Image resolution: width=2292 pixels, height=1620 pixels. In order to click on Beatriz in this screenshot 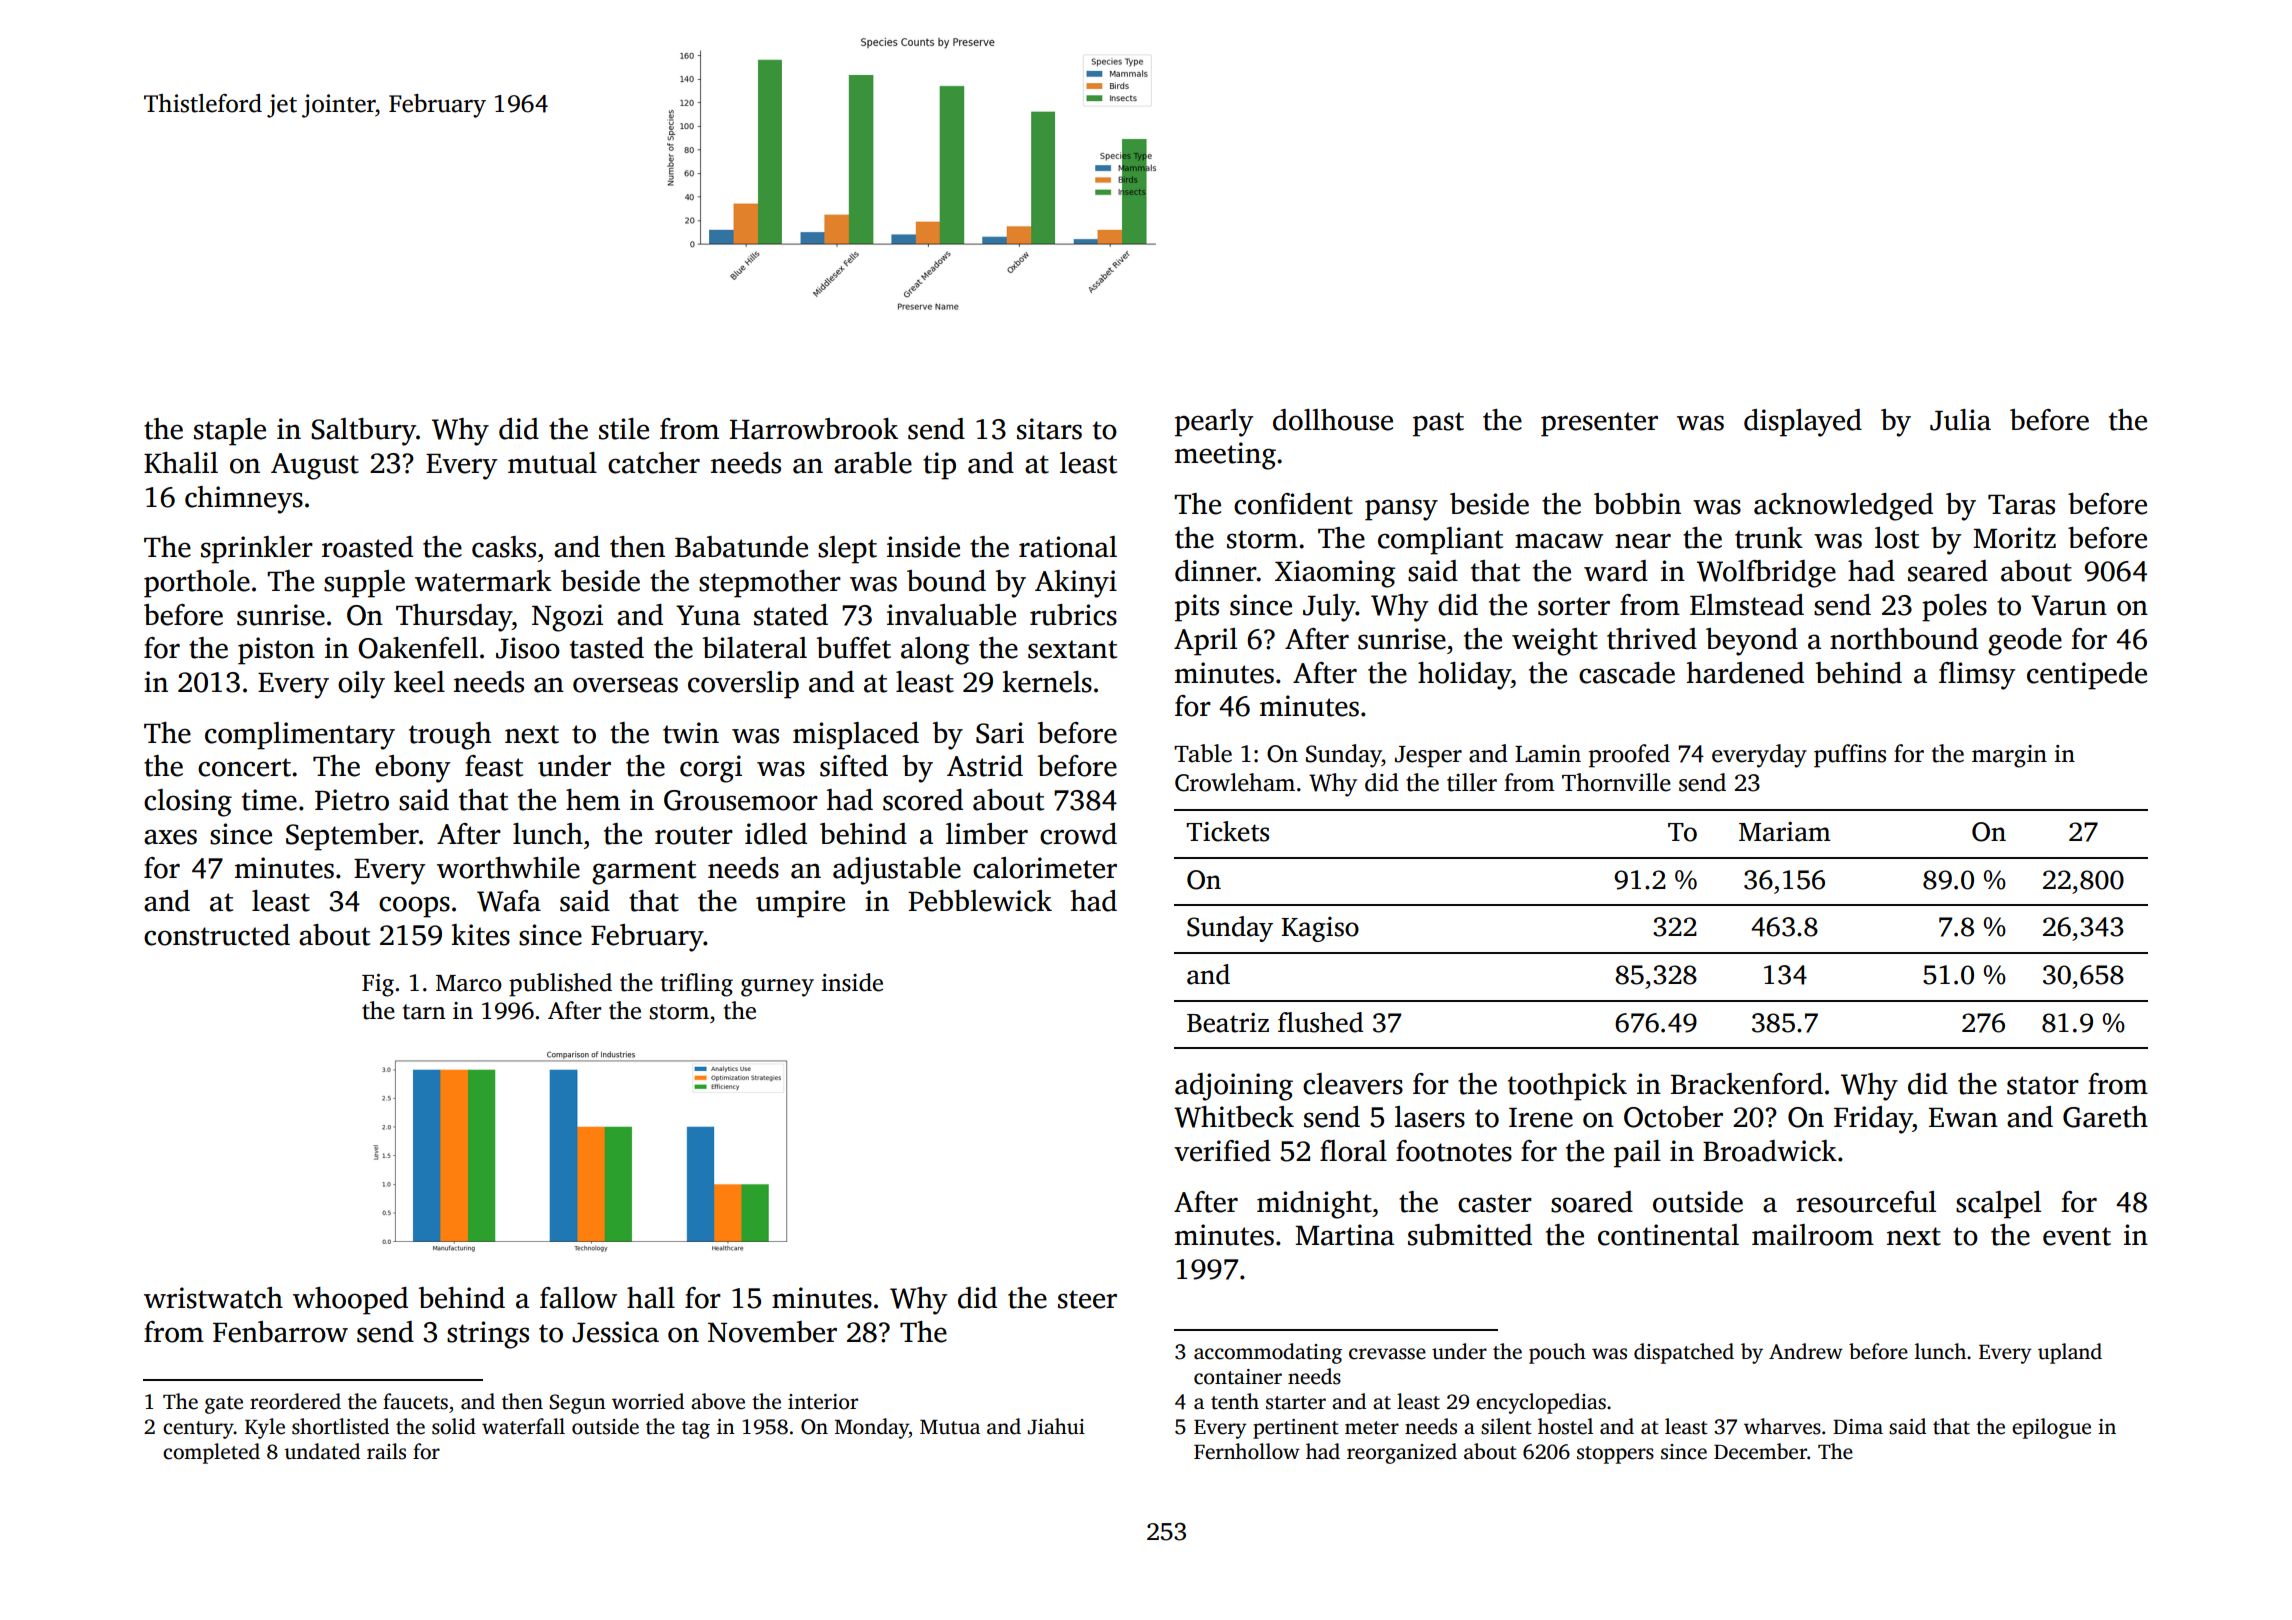, I will do `click(1228, 1023)`.
